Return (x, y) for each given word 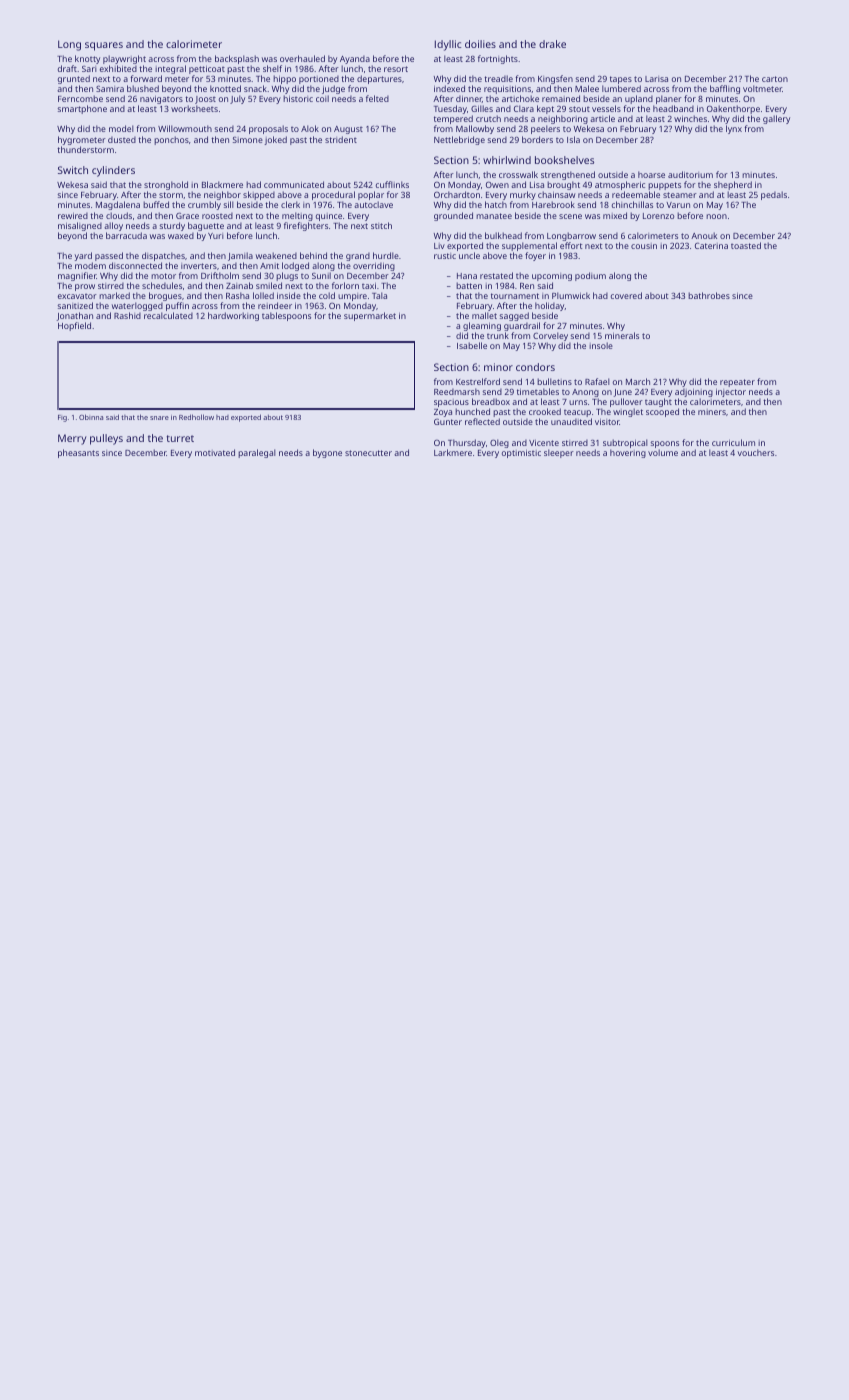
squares (104, 46)
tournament (515, 296)
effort (571, 245)
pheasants (78, 453)
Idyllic (448, 45)
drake (552, 44)
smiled (269, 285)
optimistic (521, 454)
